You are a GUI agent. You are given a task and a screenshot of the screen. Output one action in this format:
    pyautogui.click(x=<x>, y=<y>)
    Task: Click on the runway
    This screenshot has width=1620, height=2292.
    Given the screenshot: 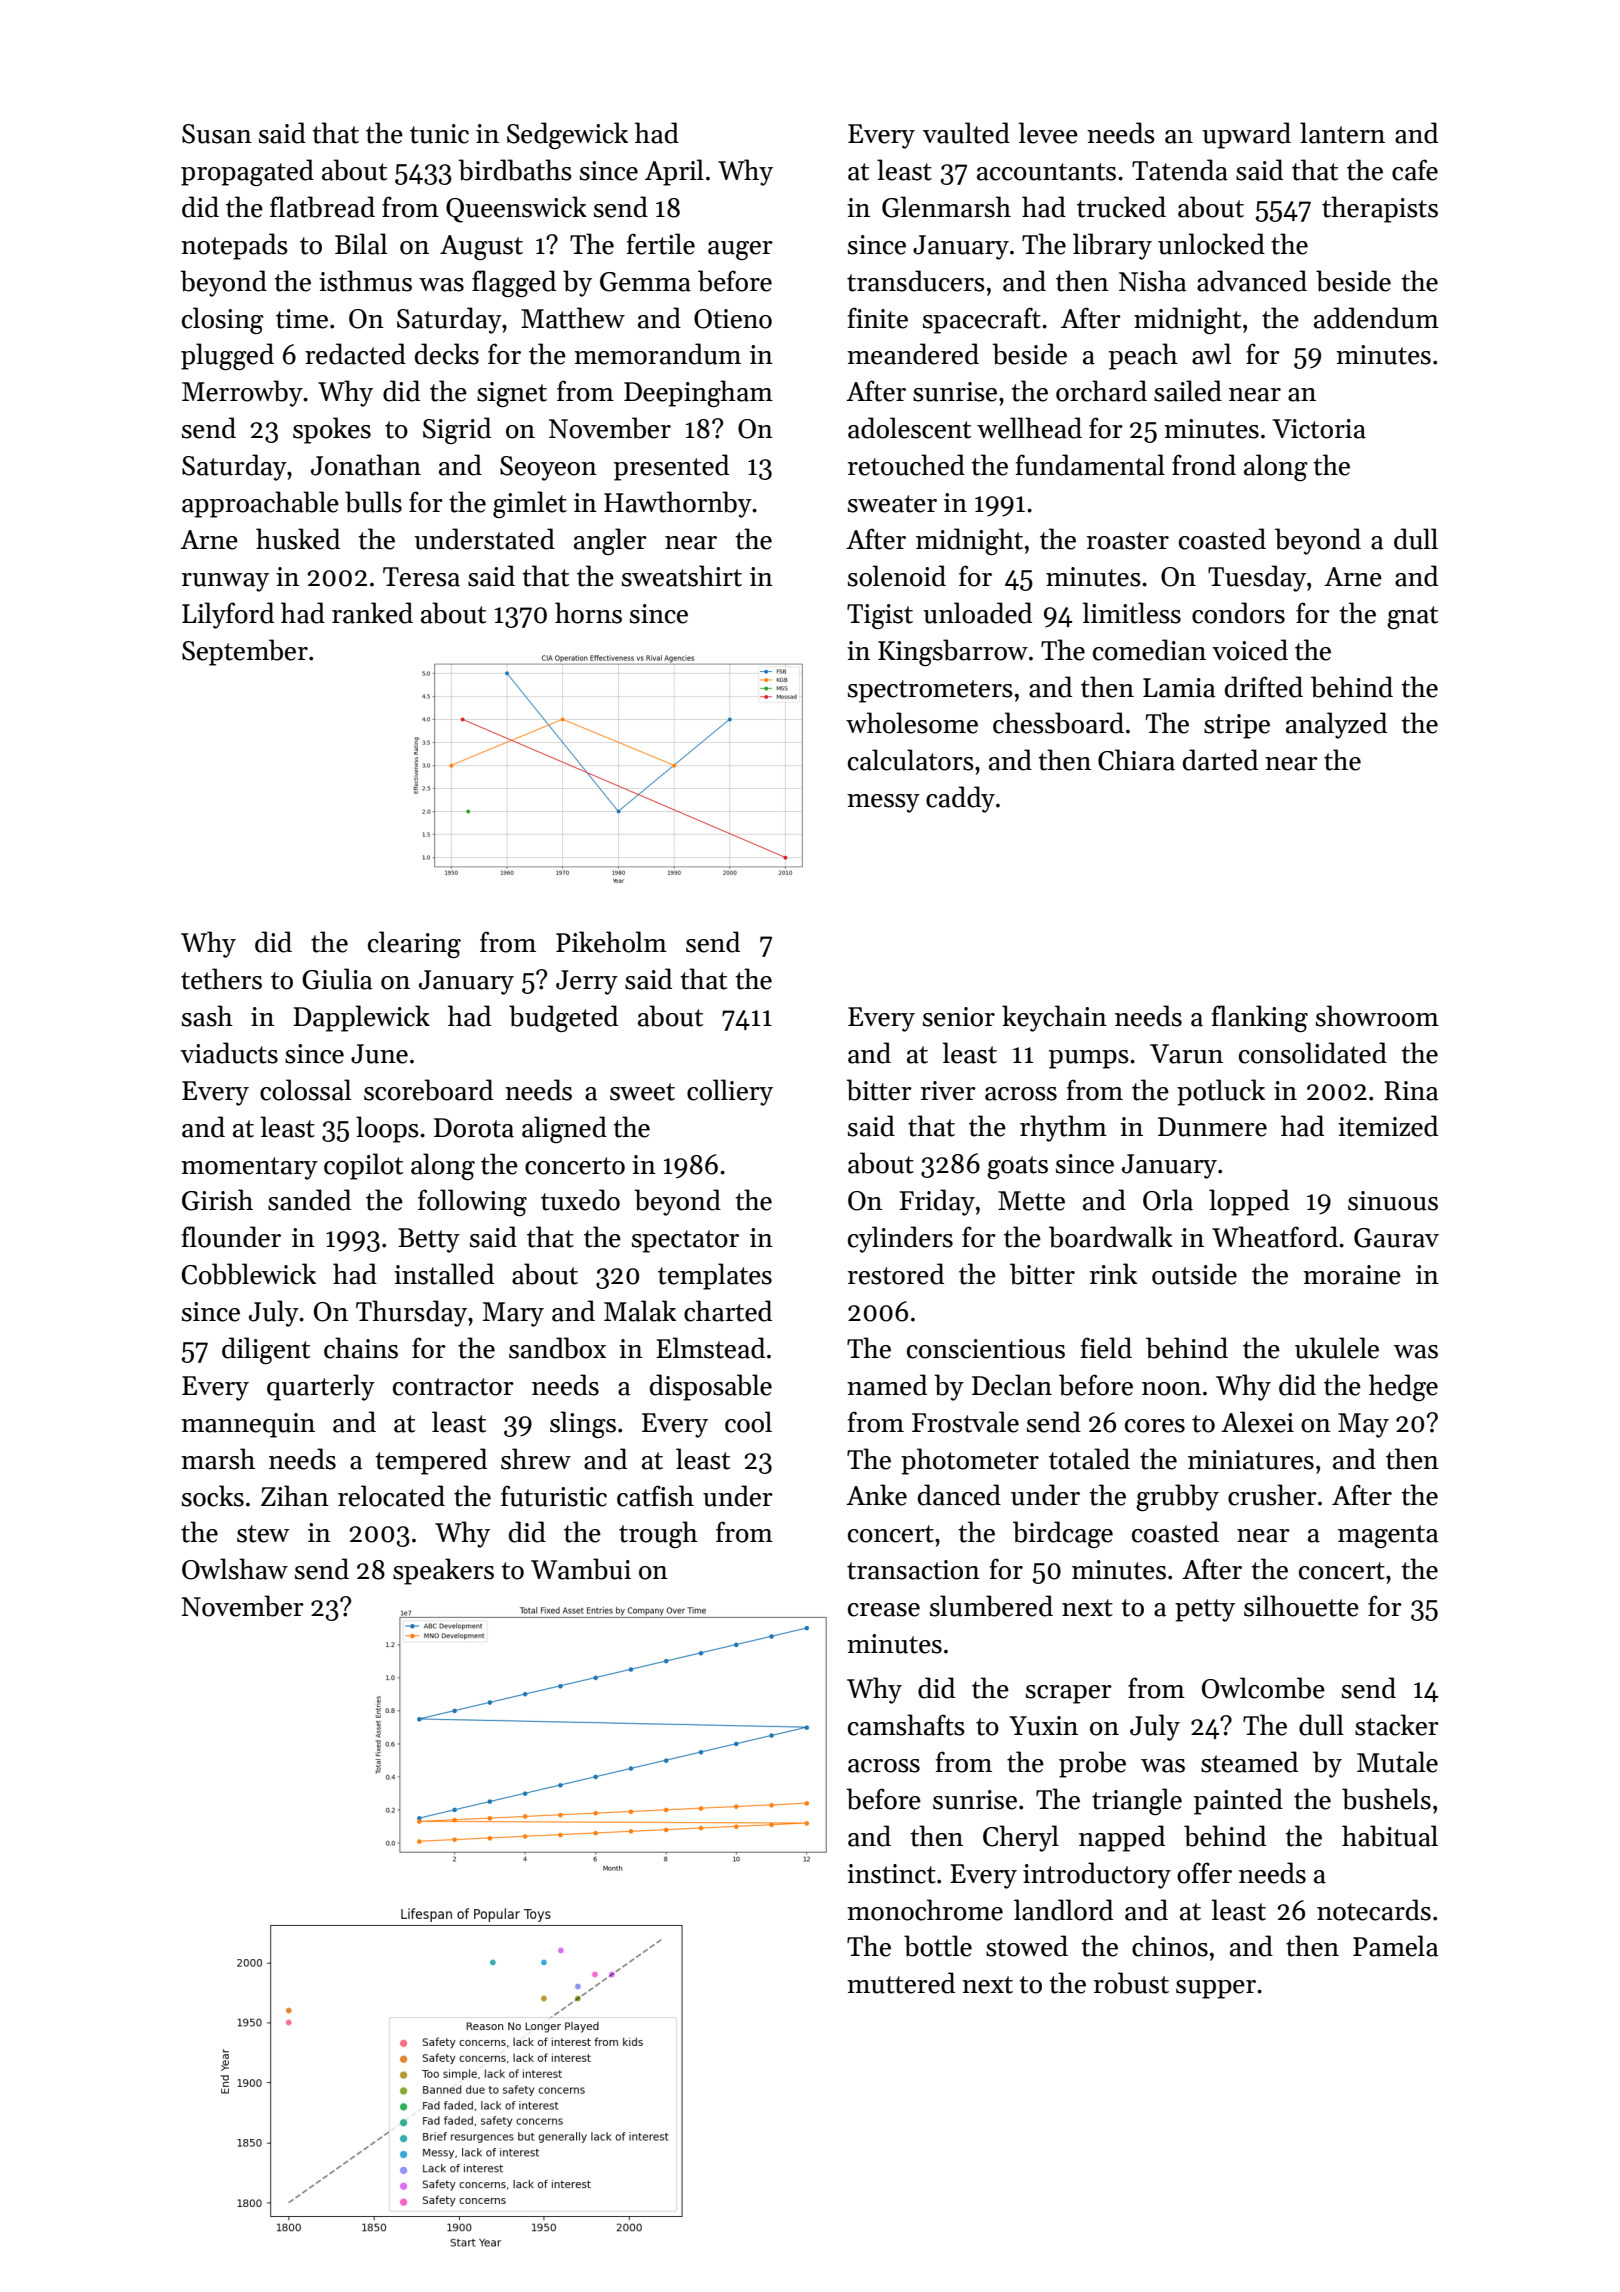 What is the action you would take?
    pyautogui.click(x=225, y=582)
